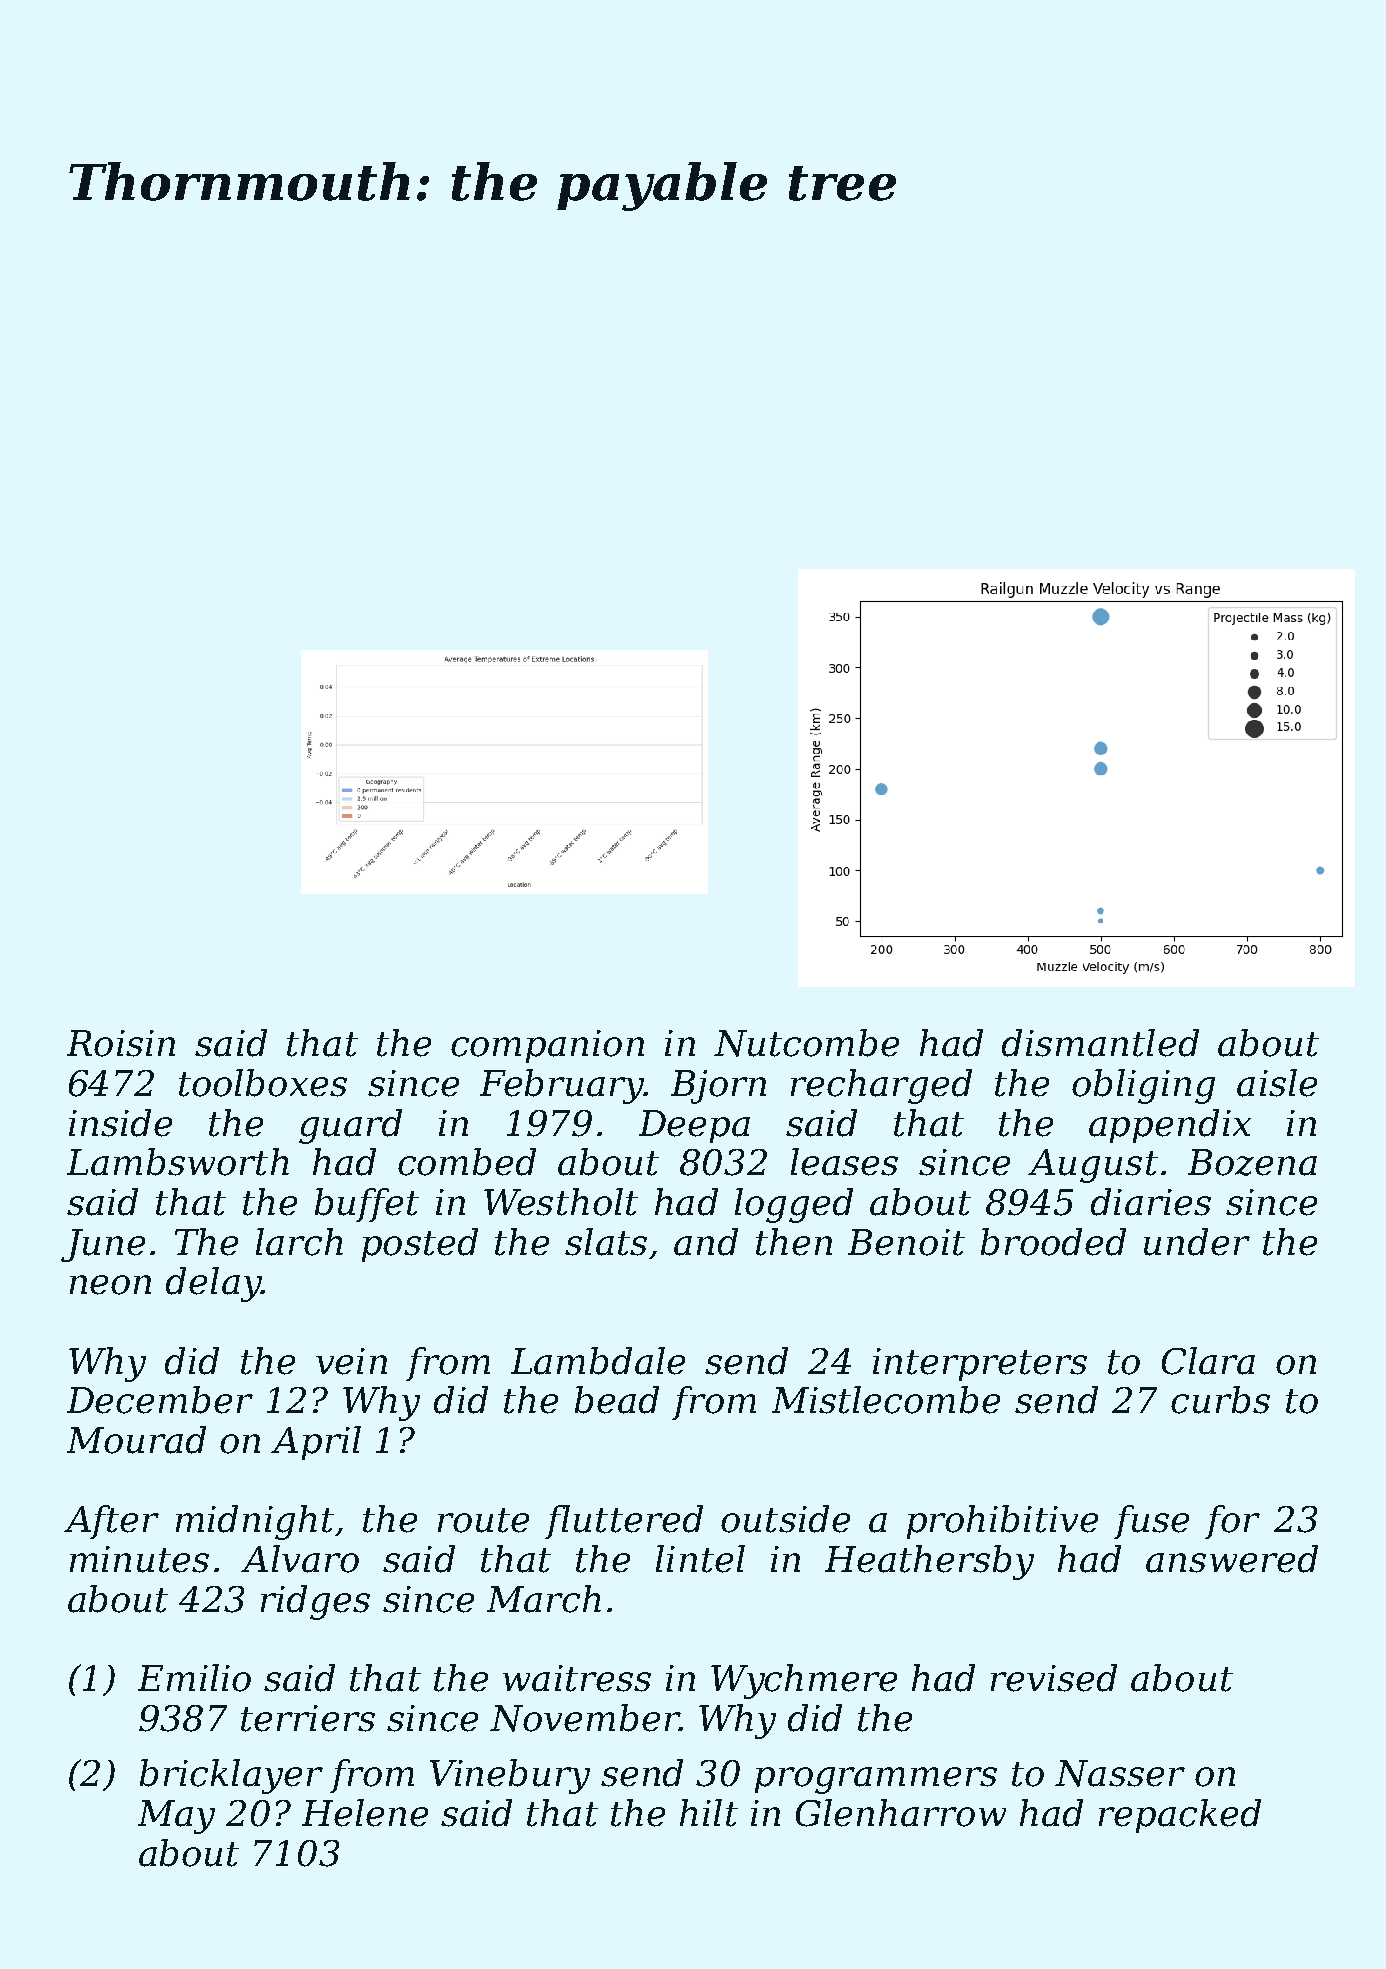 The height and width of the screenshot is (1969, 1386). What do you see at coordinates (806, 1043) in the screenshot?
I see `Nutcombe` at bounding box center [806, 1043].
